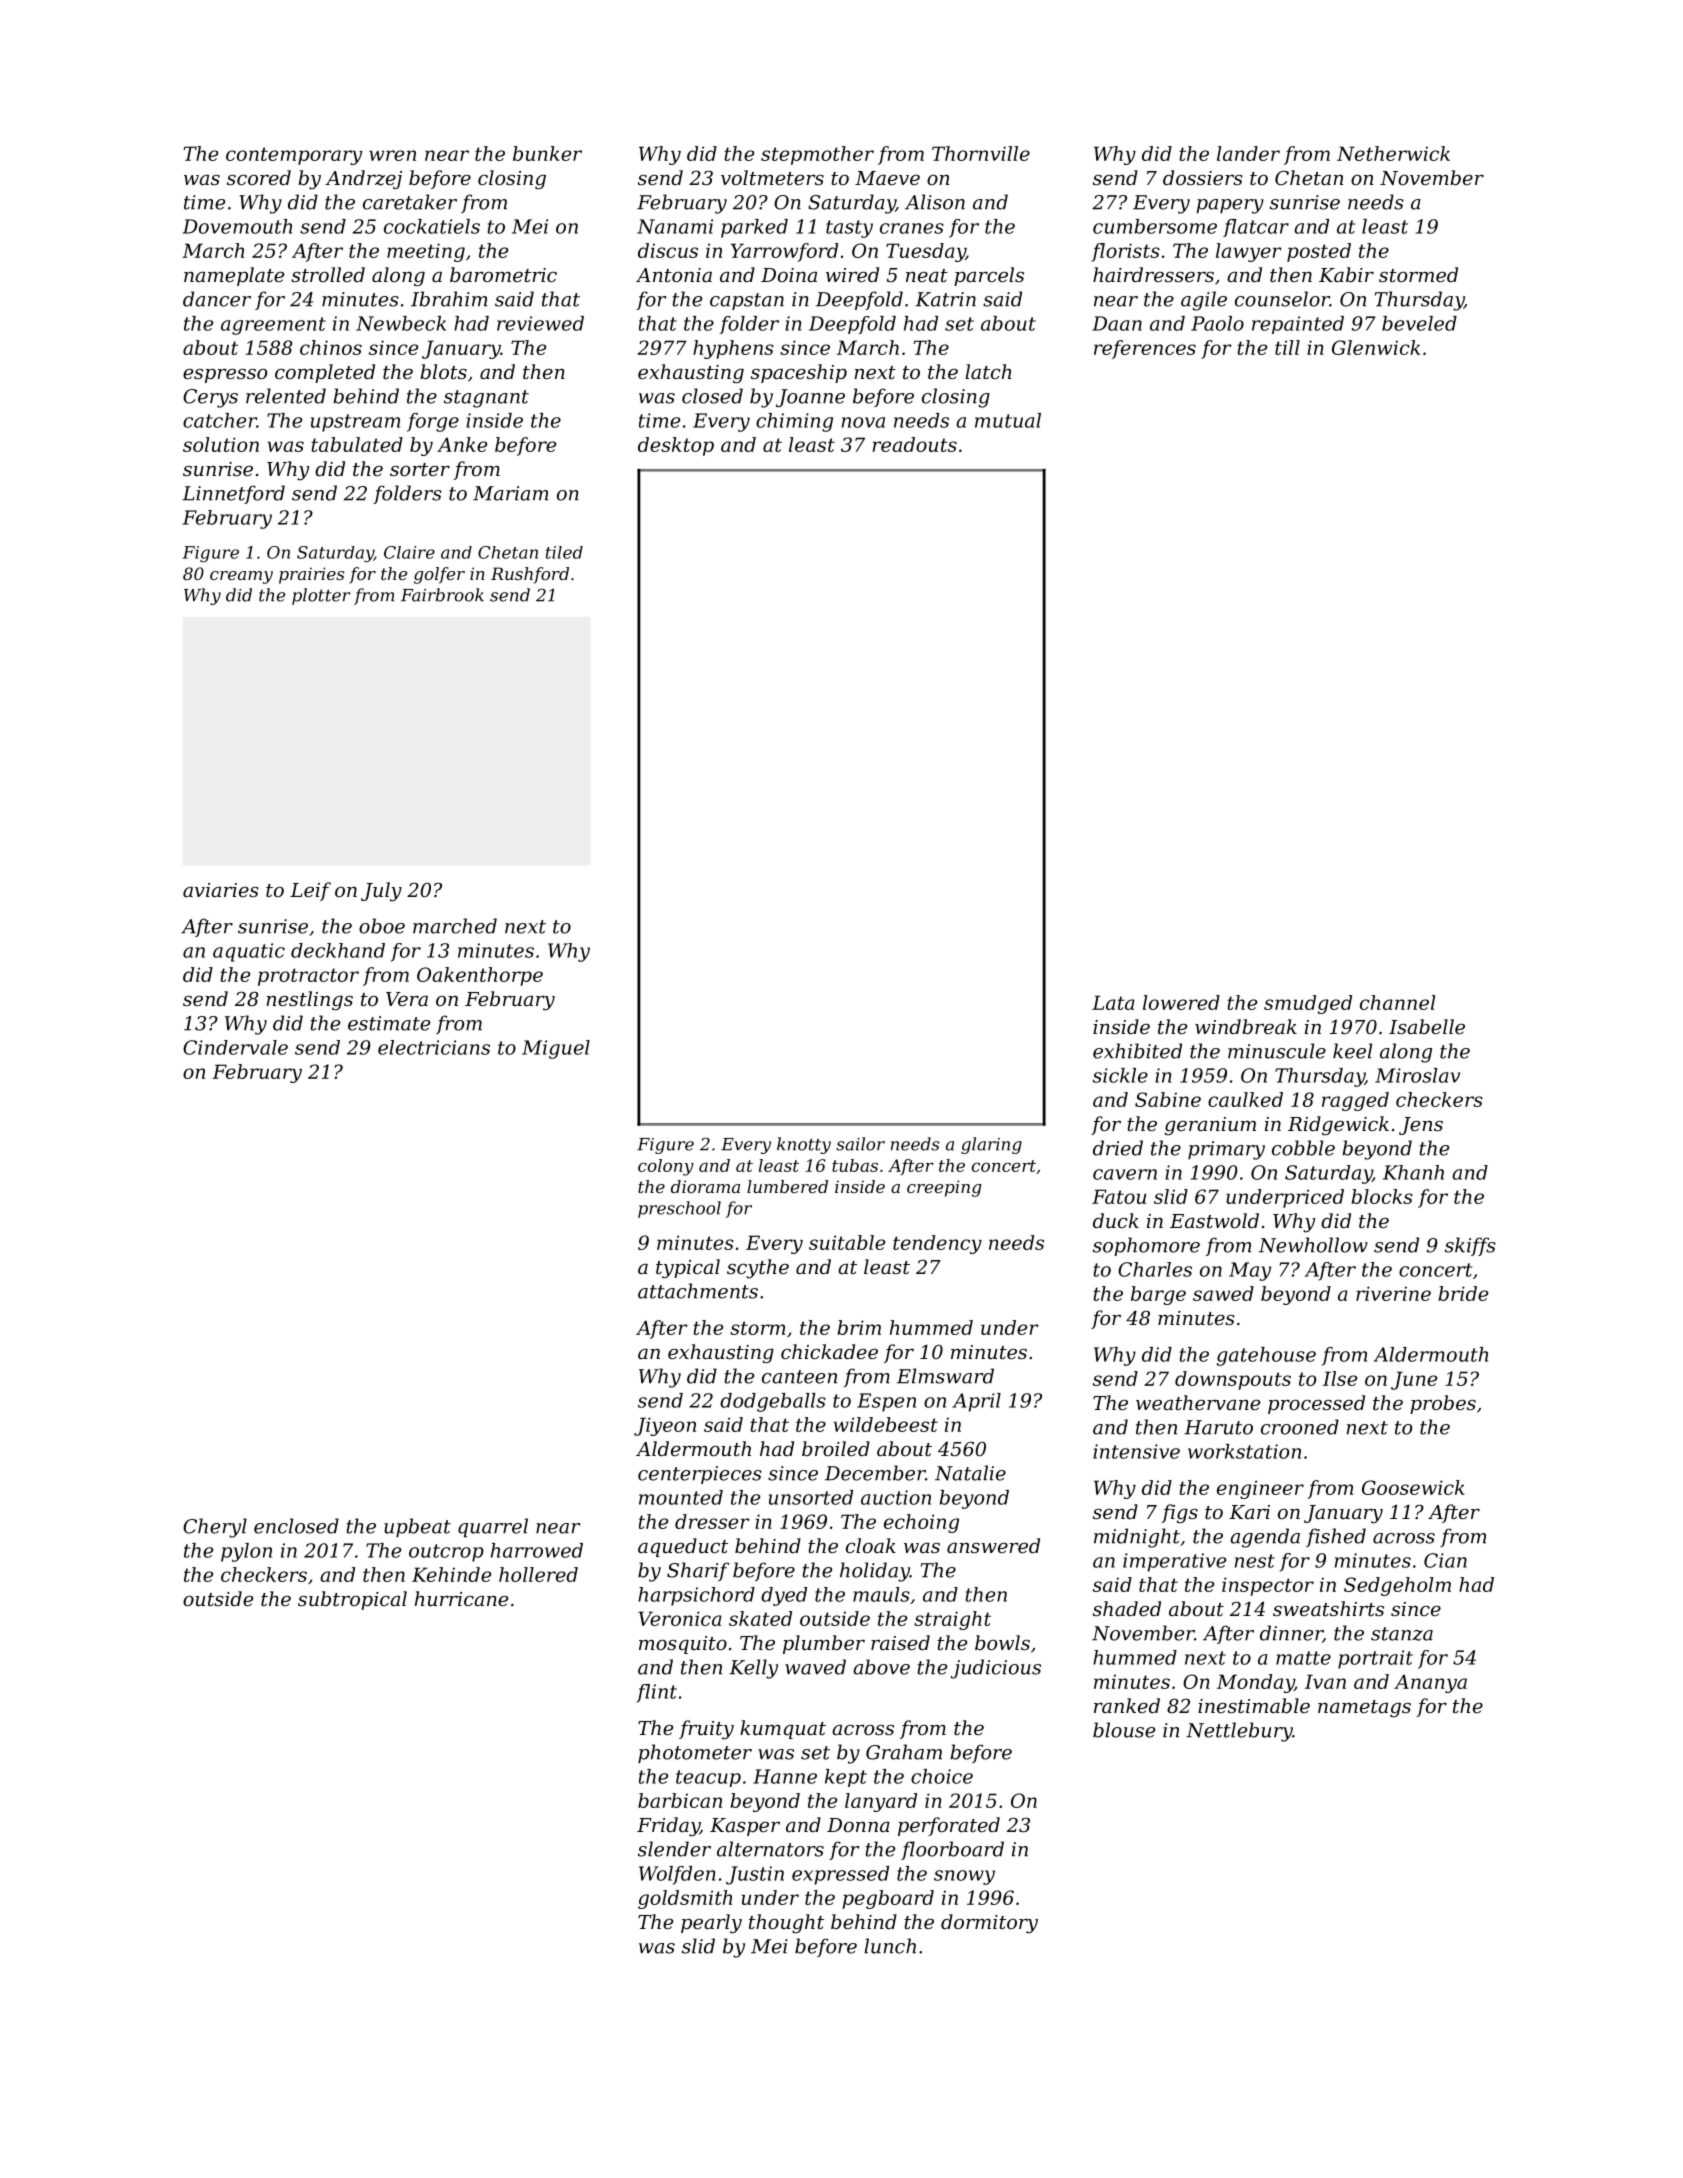 This screenshot has height=2178, width=1683. What do you see at coordinates (991, 1145) in the screenshot?
I see `glaring` at bounding box center [991, 1145].
